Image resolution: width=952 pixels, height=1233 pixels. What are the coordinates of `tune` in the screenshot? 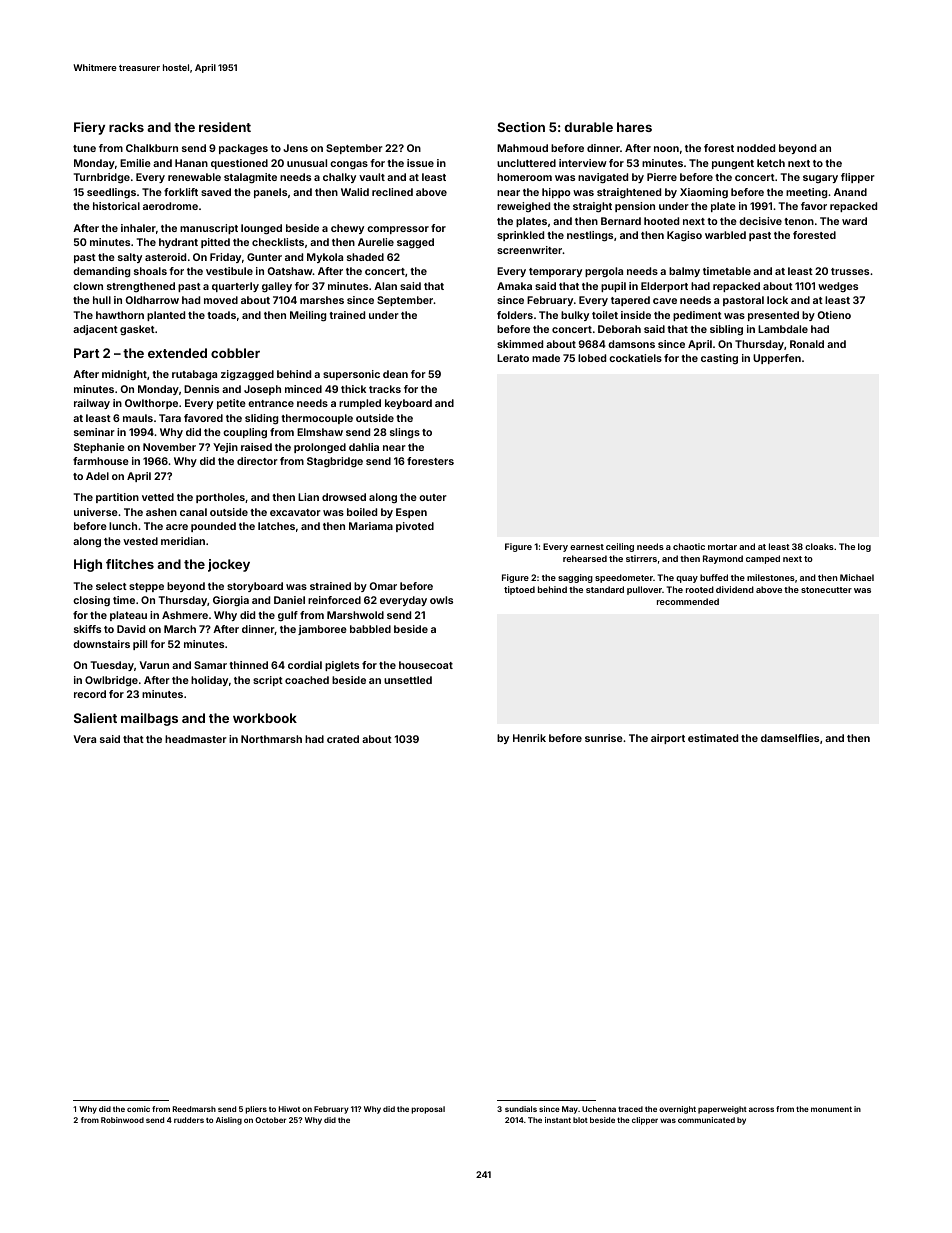 It's located at (84, 148).
